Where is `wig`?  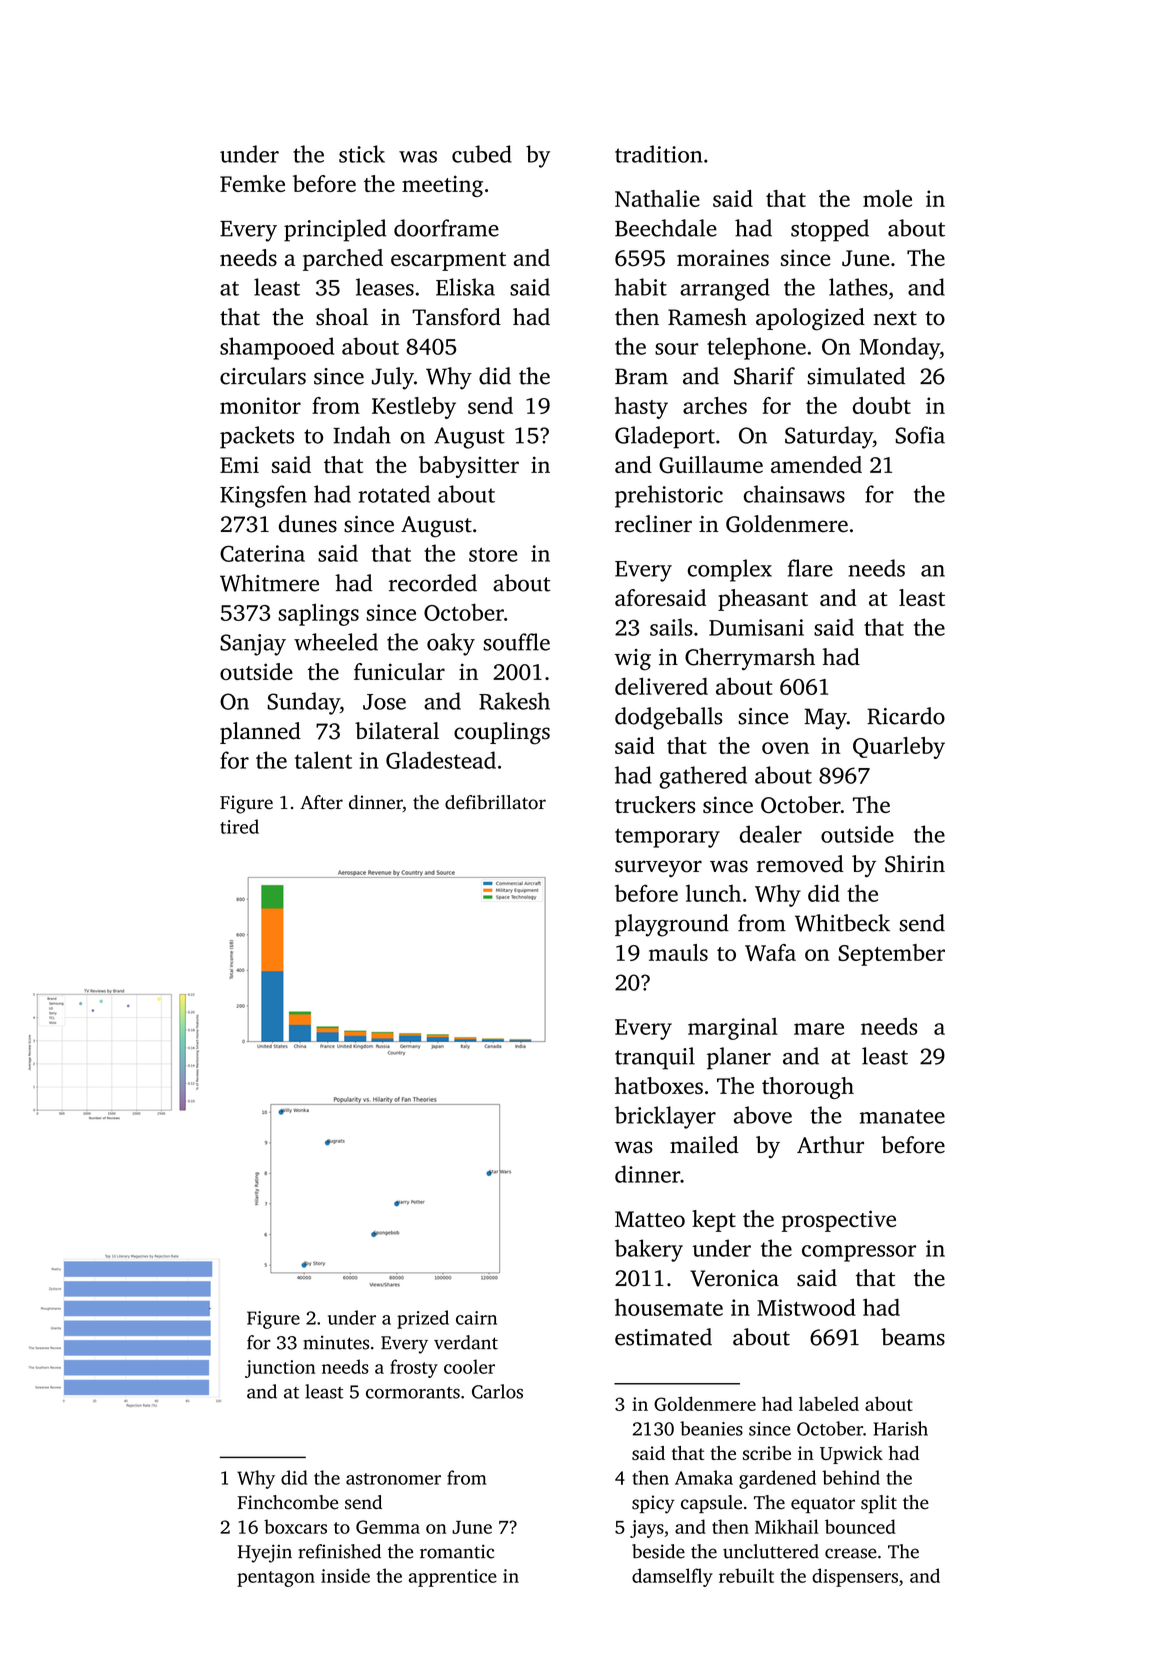
wig is located at coordinates (633, 660).
